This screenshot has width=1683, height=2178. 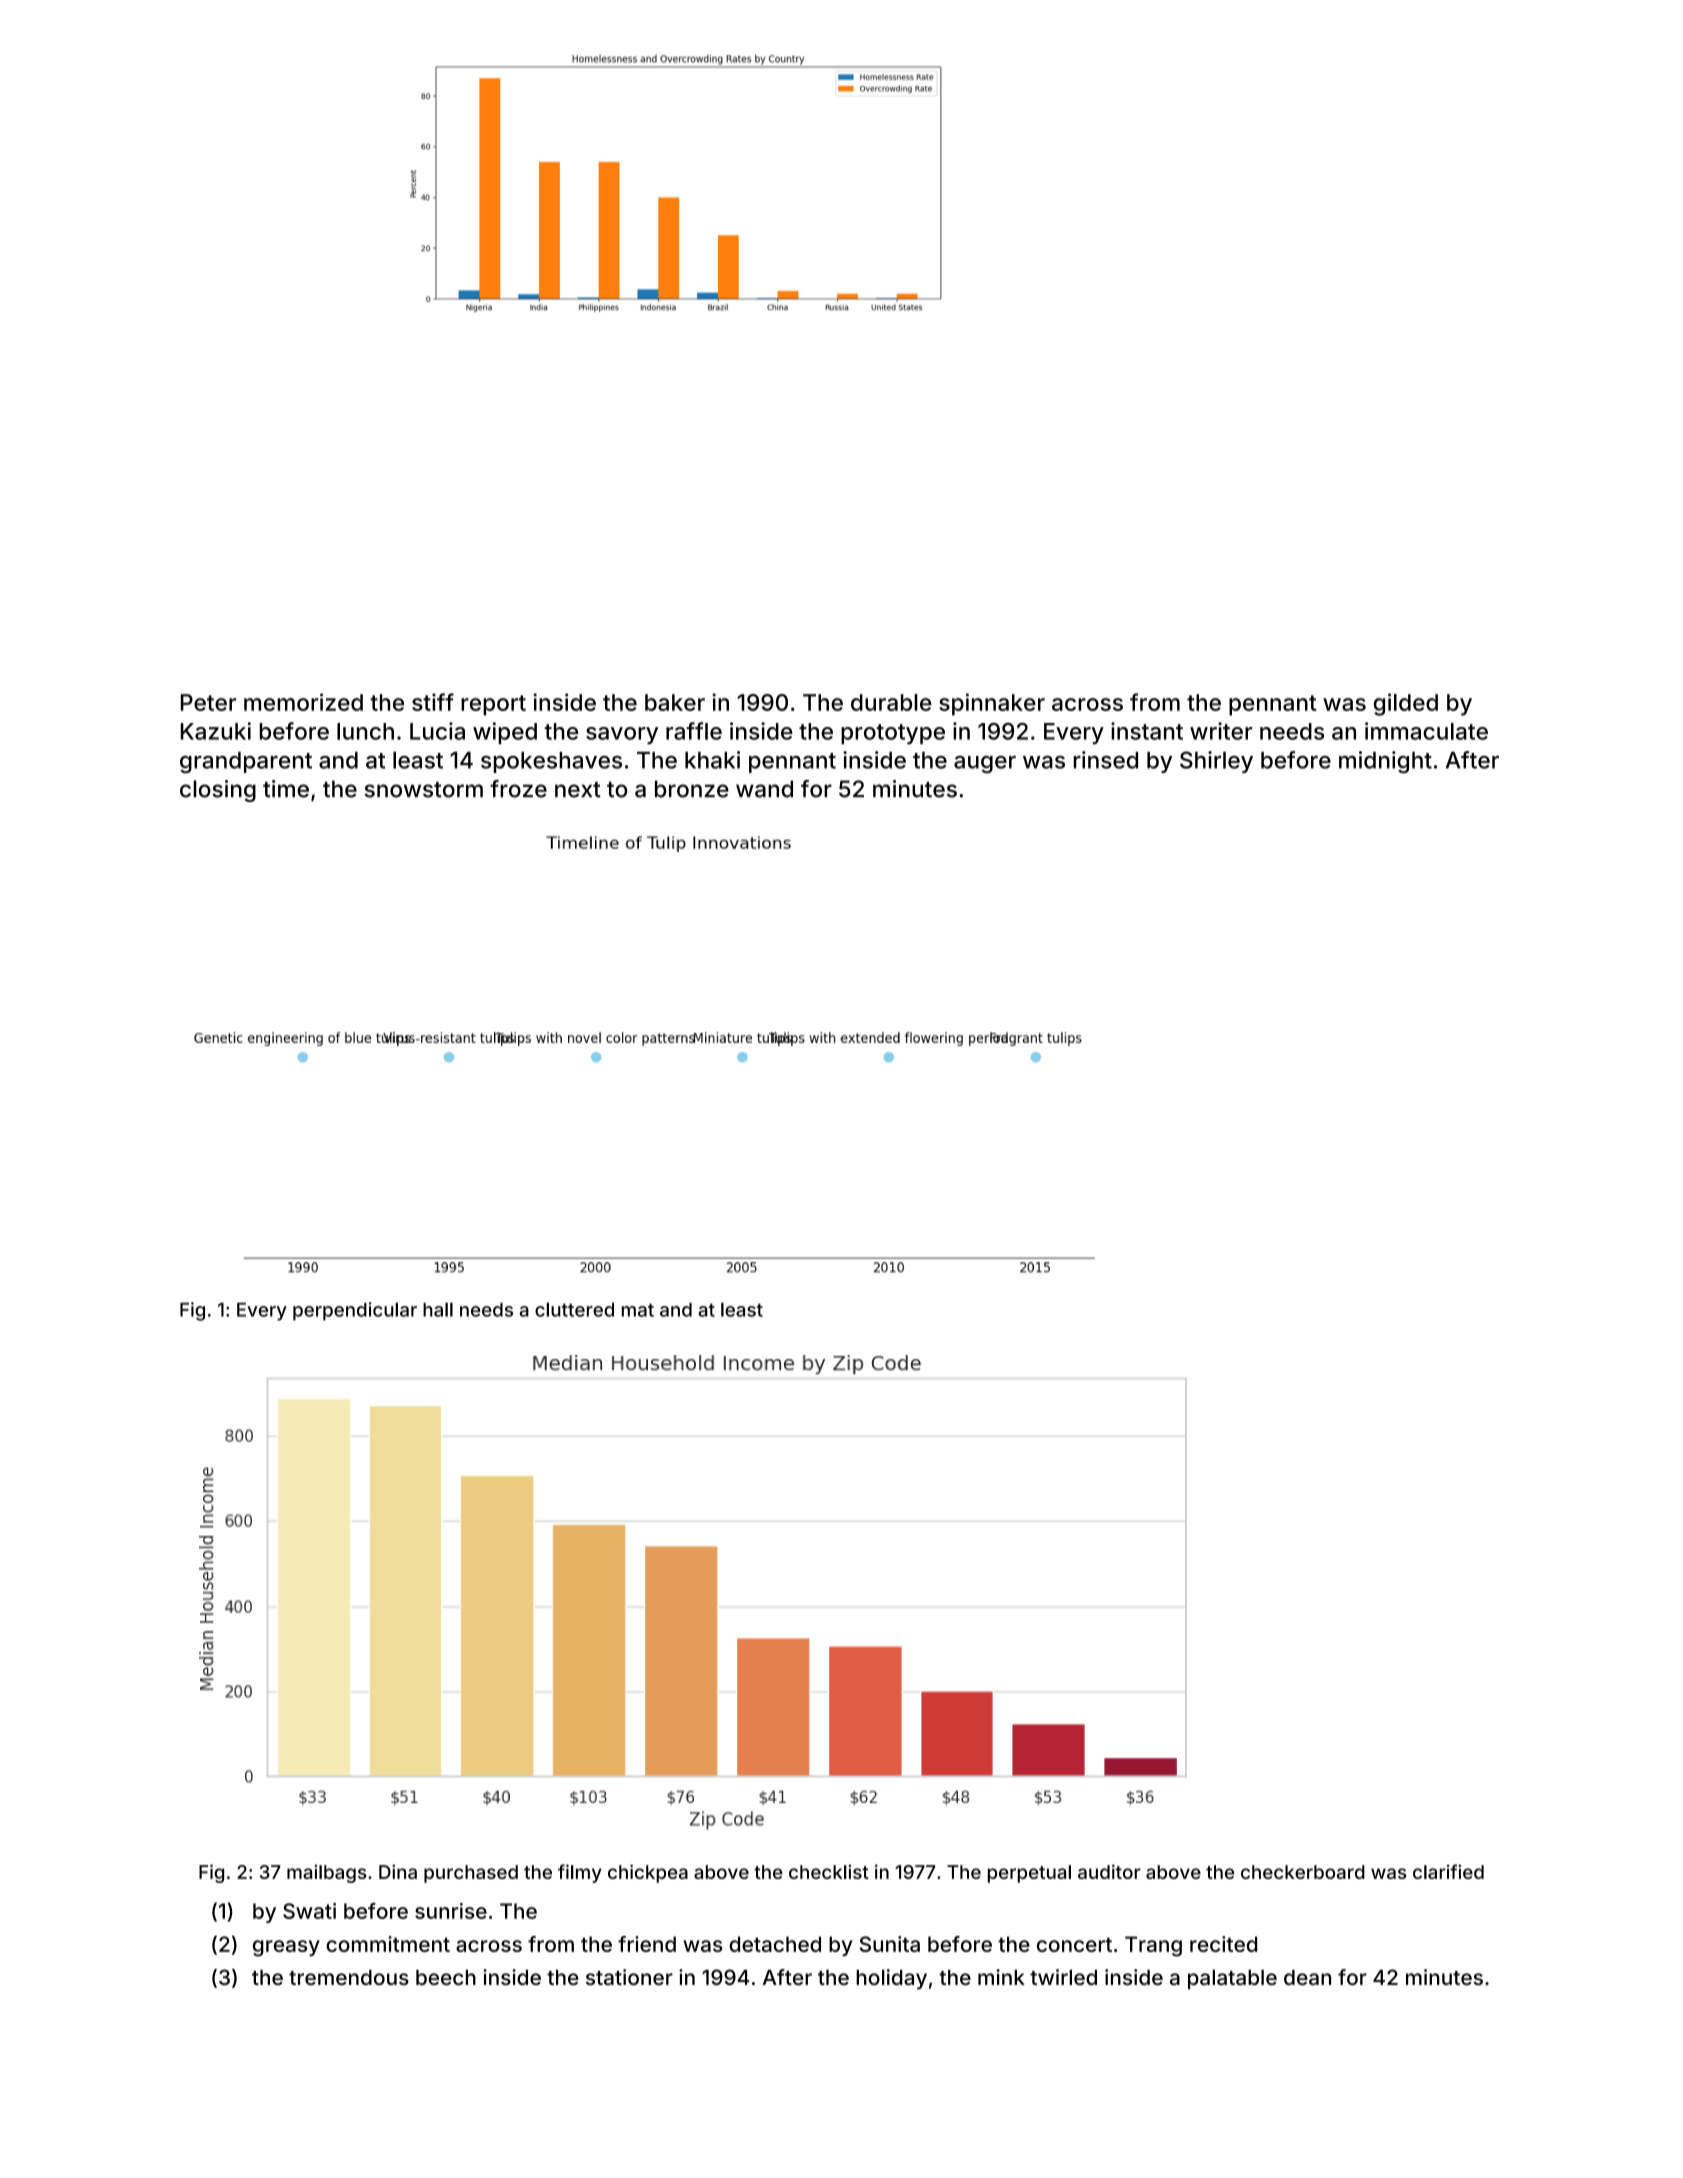 What do you see at coordinates (1448, 1871) in the screenshot?
I see `clarified` at bounding box center [1448, 1871].
